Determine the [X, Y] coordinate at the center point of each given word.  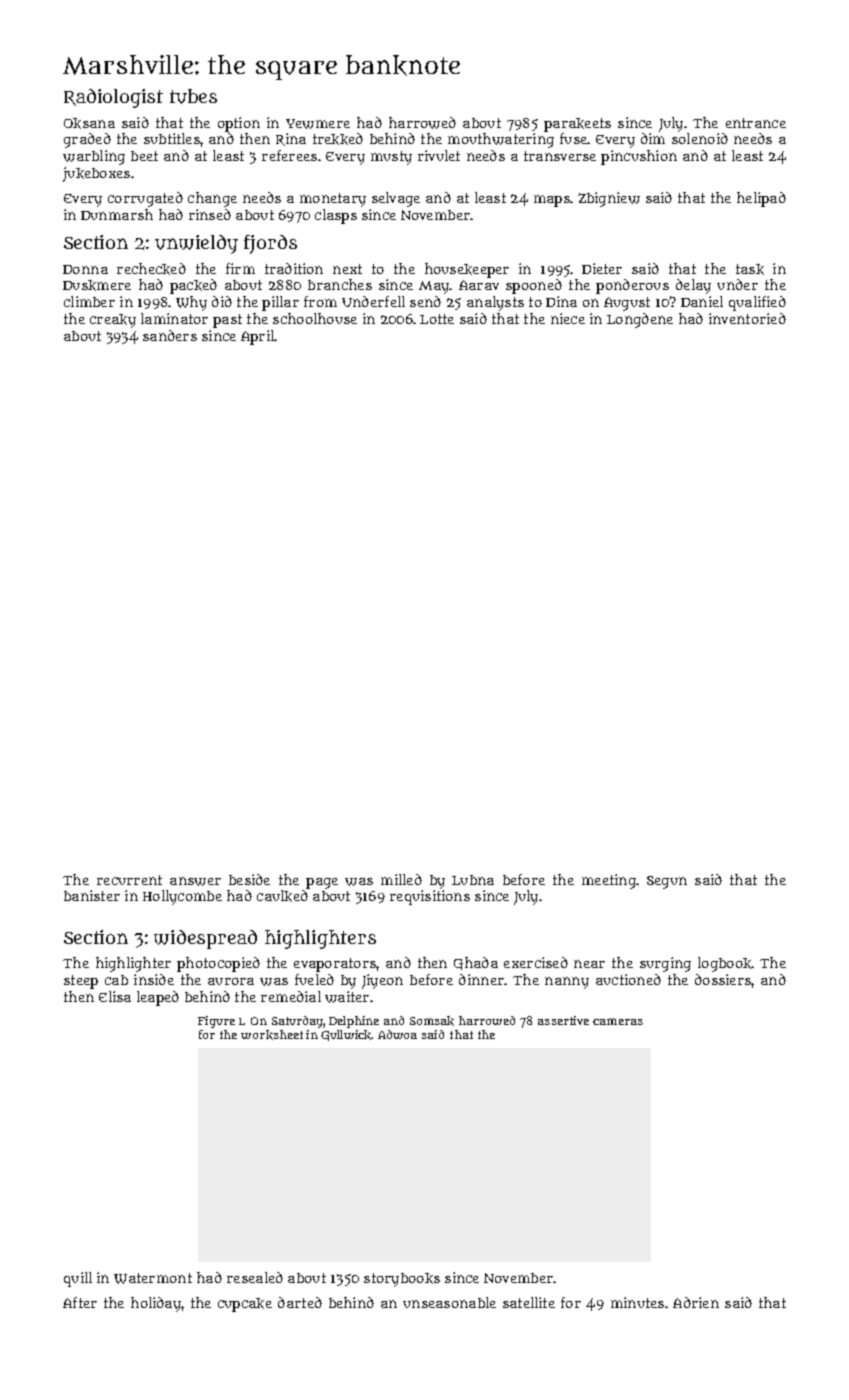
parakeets [577, 125]
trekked [338, 139]
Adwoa [397, 1034]
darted [300, 1302]
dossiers [723, 979]
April [257, 337]
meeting [609, 881]
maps [552, 201]
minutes [637, 1302]
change [212, 199]
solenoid [700, 138]
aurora [231, 981]
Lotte [437, 319]
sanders [170, 335]
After [80, 1302]
